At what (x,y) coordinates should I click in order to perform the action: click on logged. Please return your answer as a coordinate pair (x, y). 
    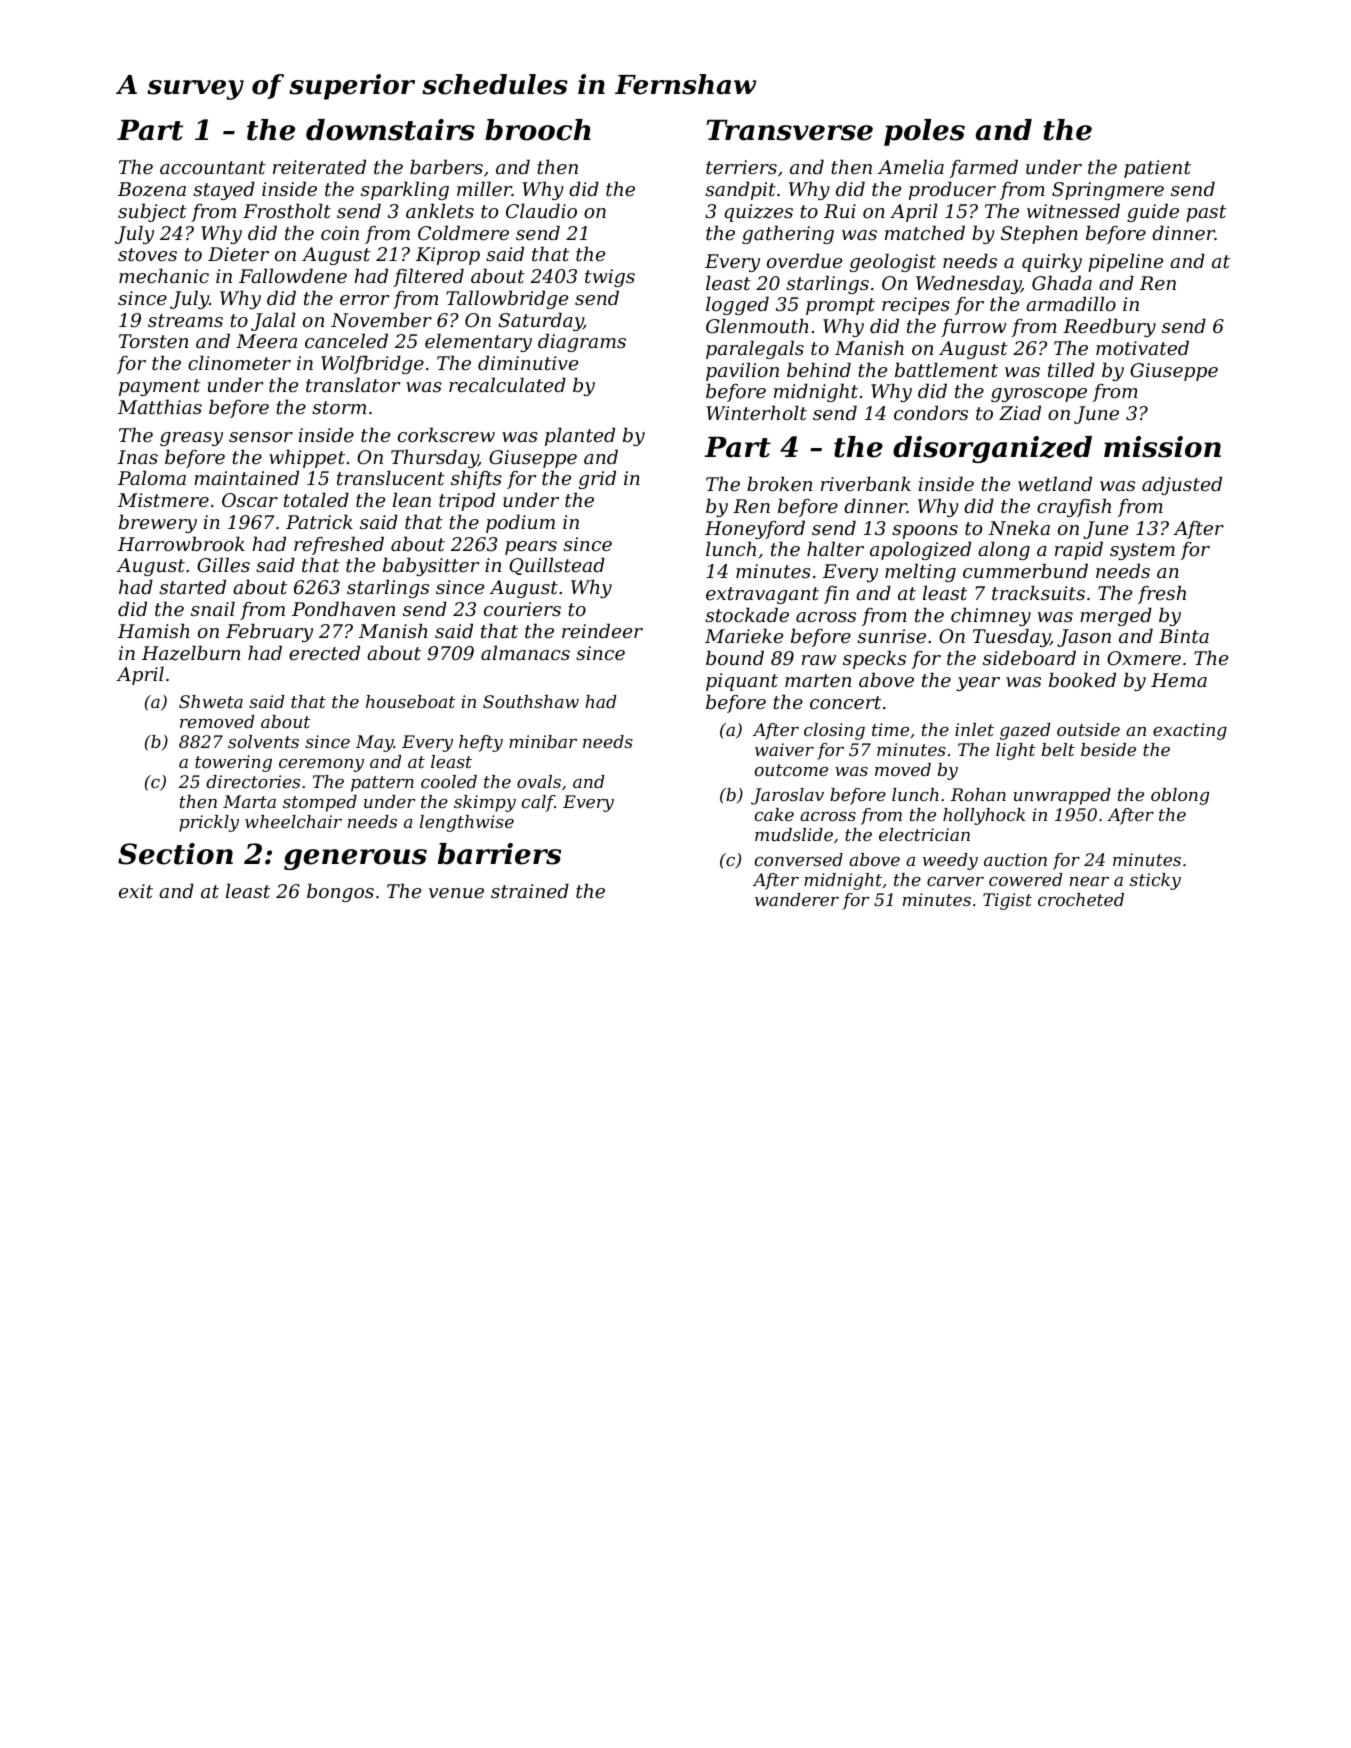
    Looking at the image, I should click on (737, 305).
